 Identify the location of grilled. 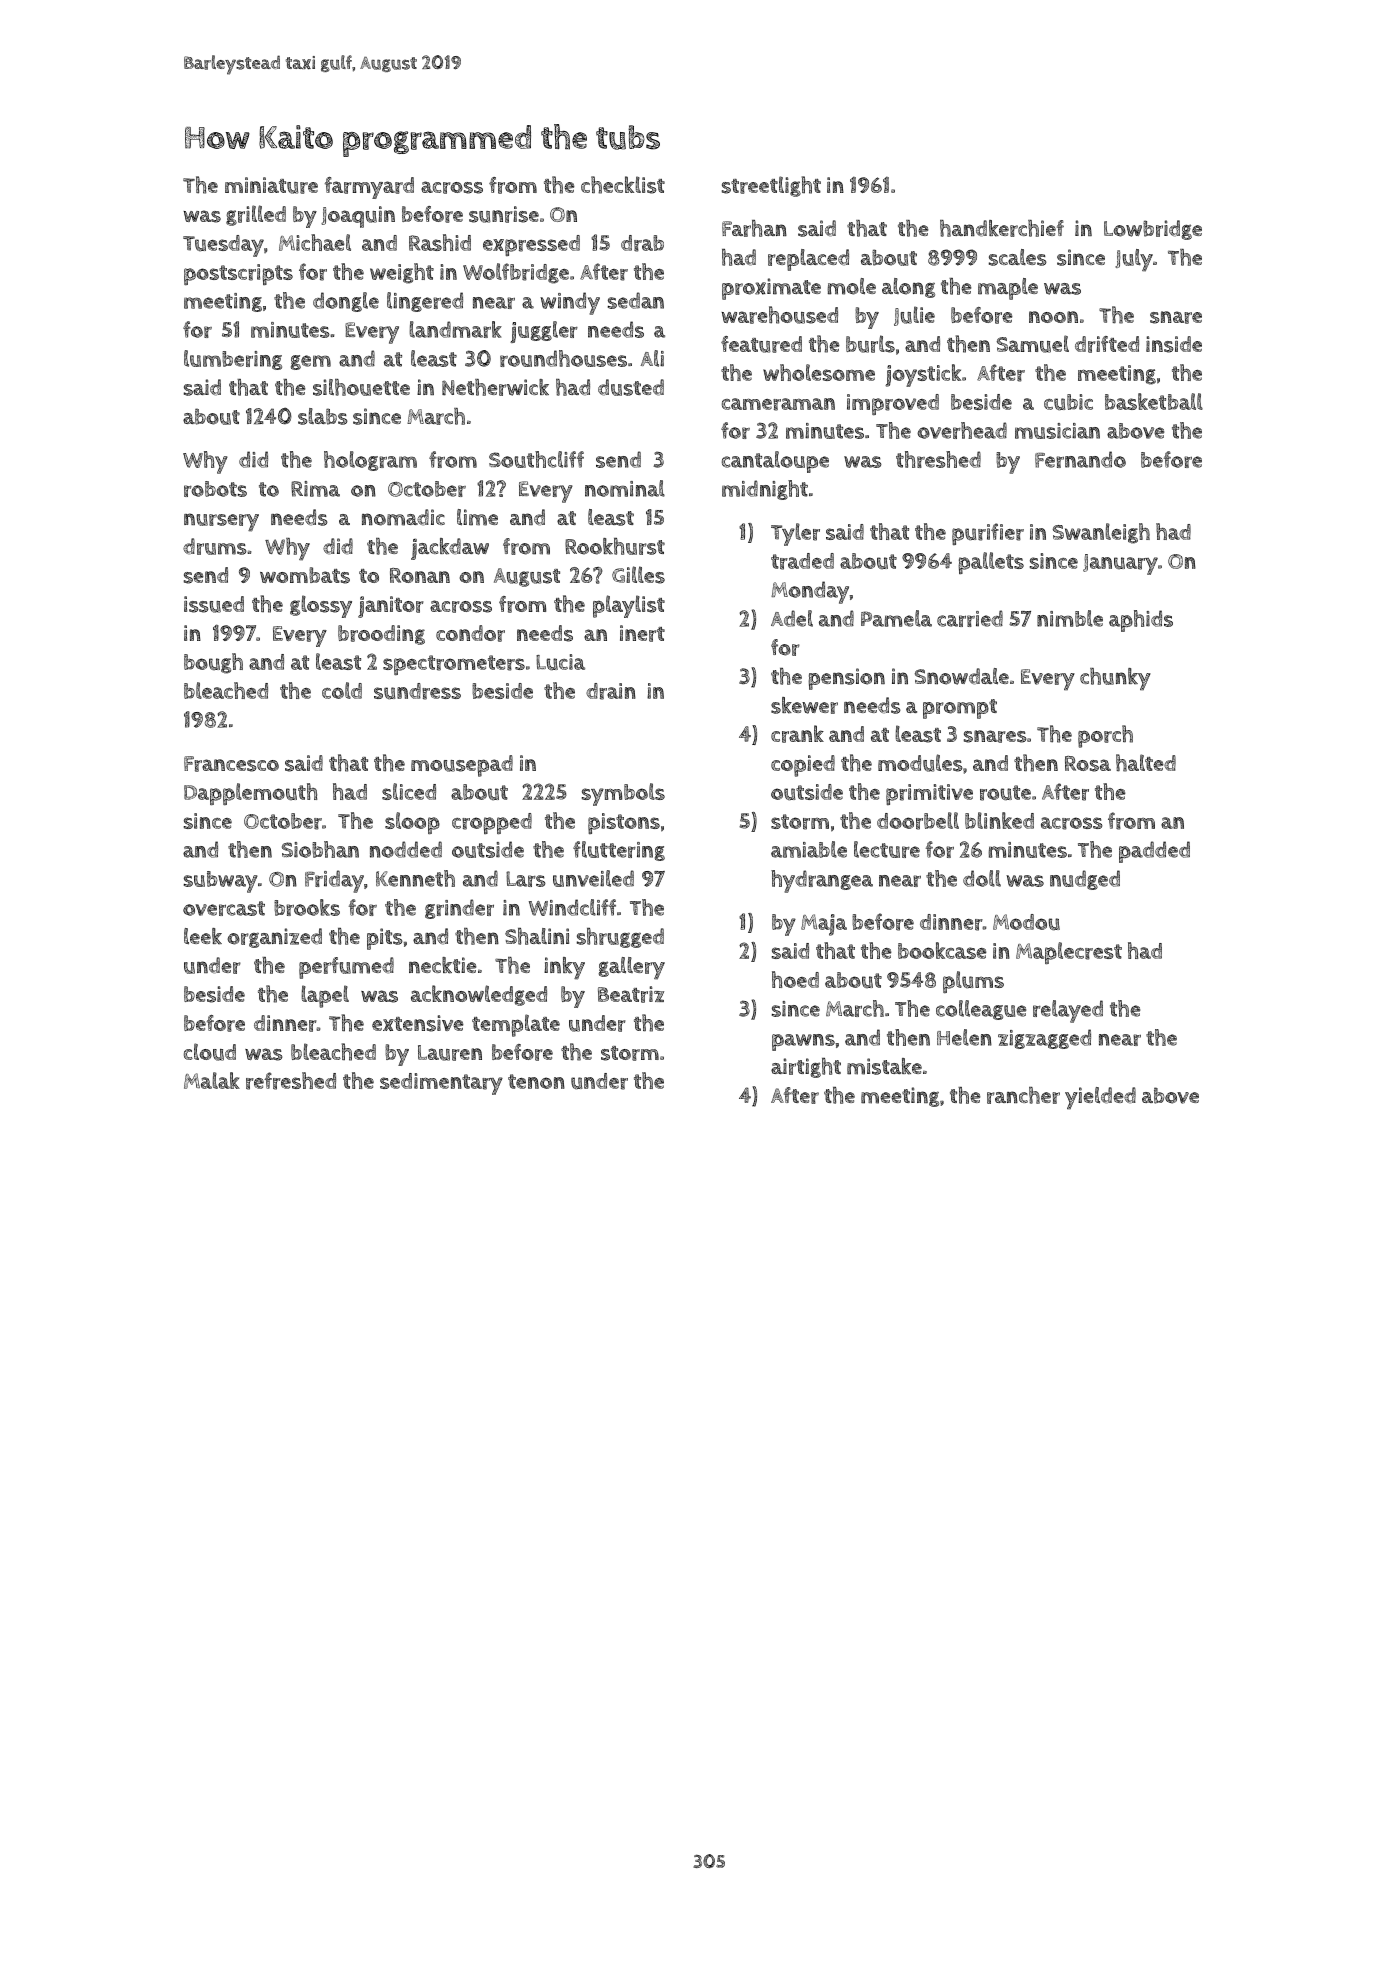
(256, 215).
